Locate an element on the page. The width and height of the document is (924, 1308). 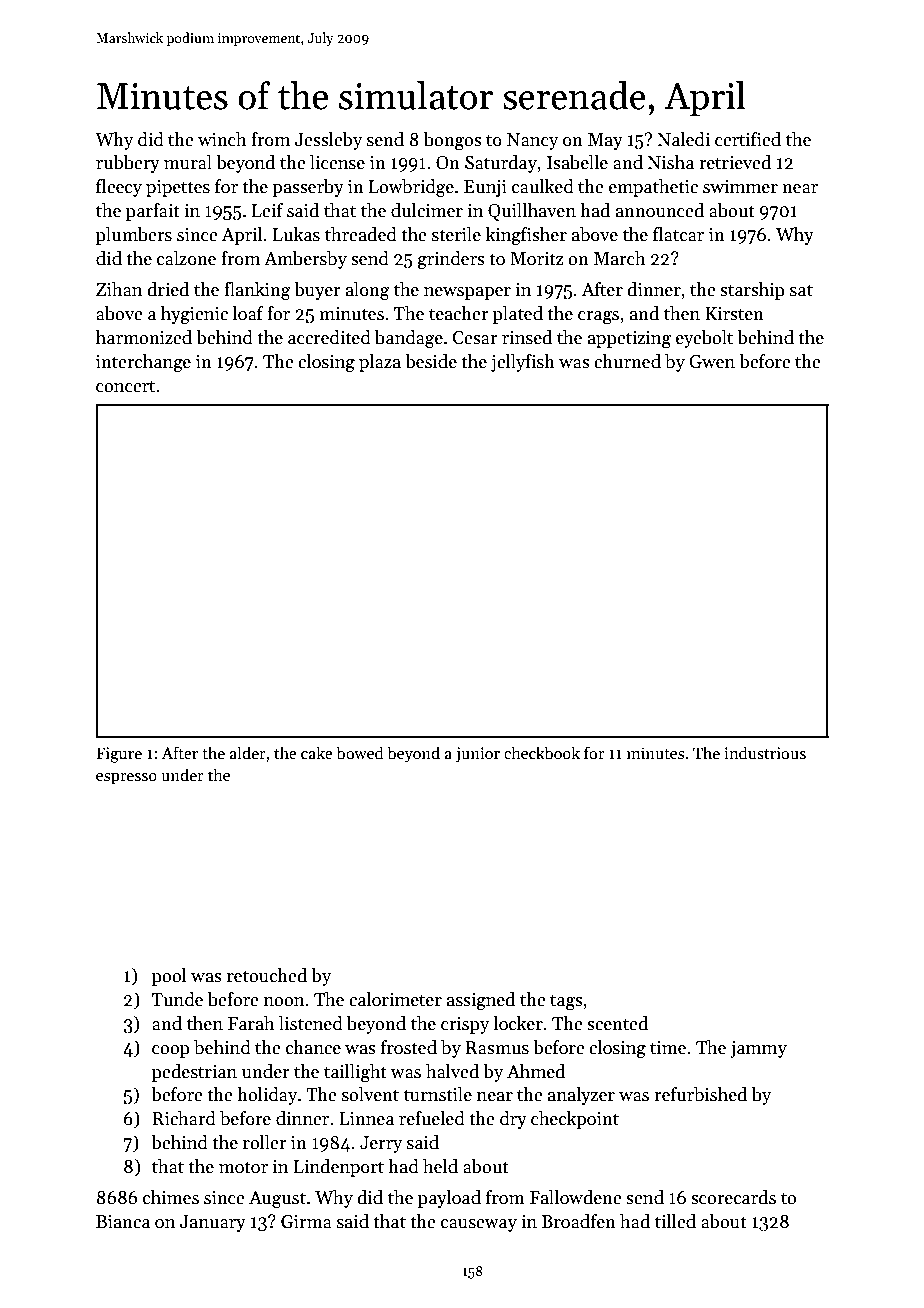
causeway is located at coordinates (479, 1225).
